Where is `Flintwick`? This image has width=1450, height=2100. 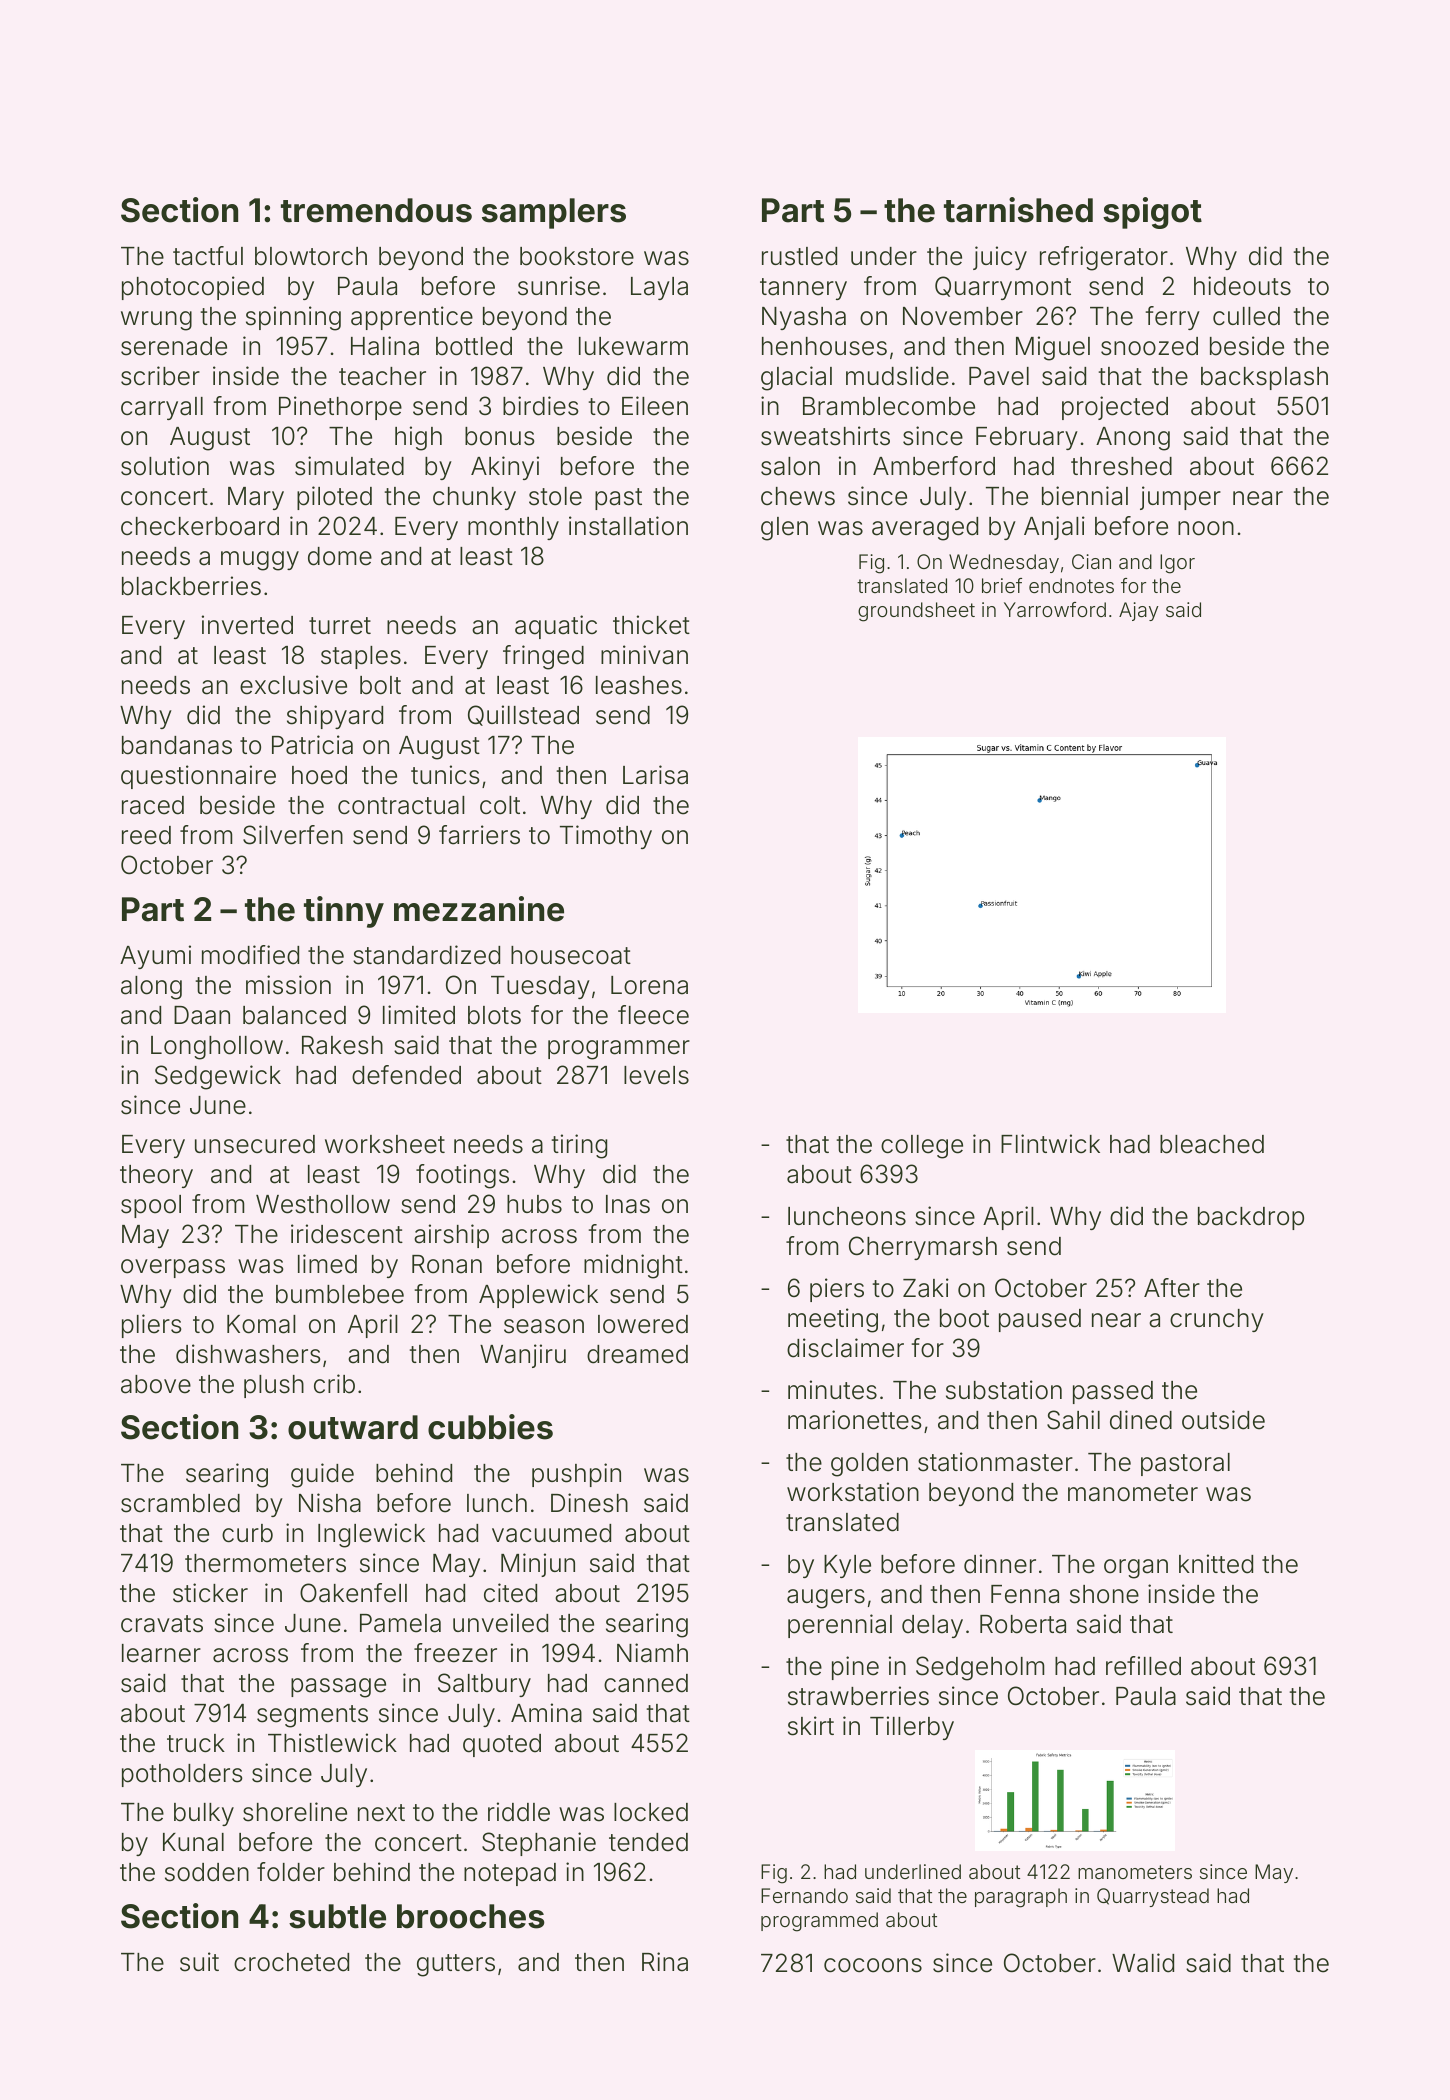 Flintwick is located at coordinates (1050, 1143).
